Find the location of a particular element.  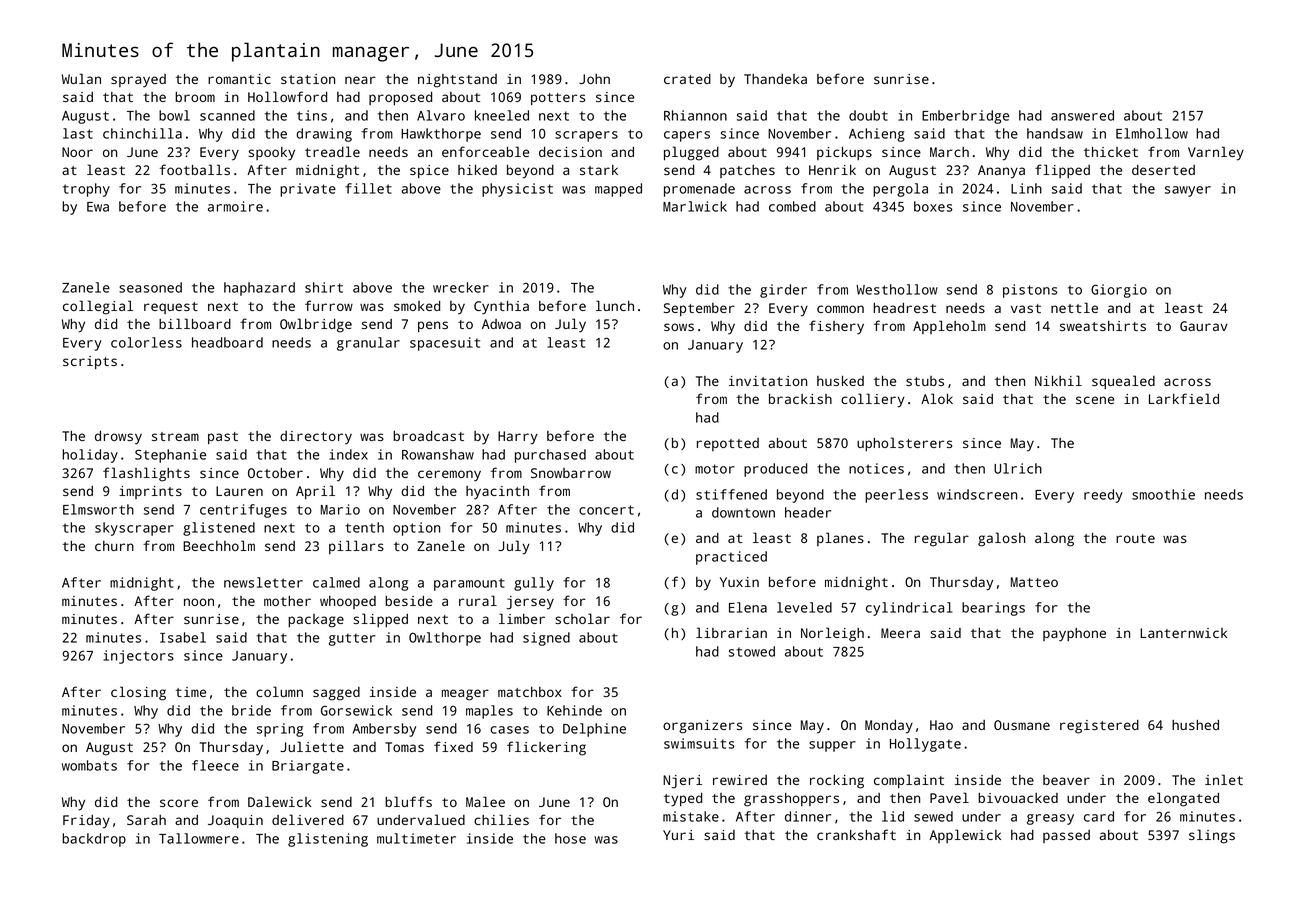

closing is located at coordinates (138, 693).
